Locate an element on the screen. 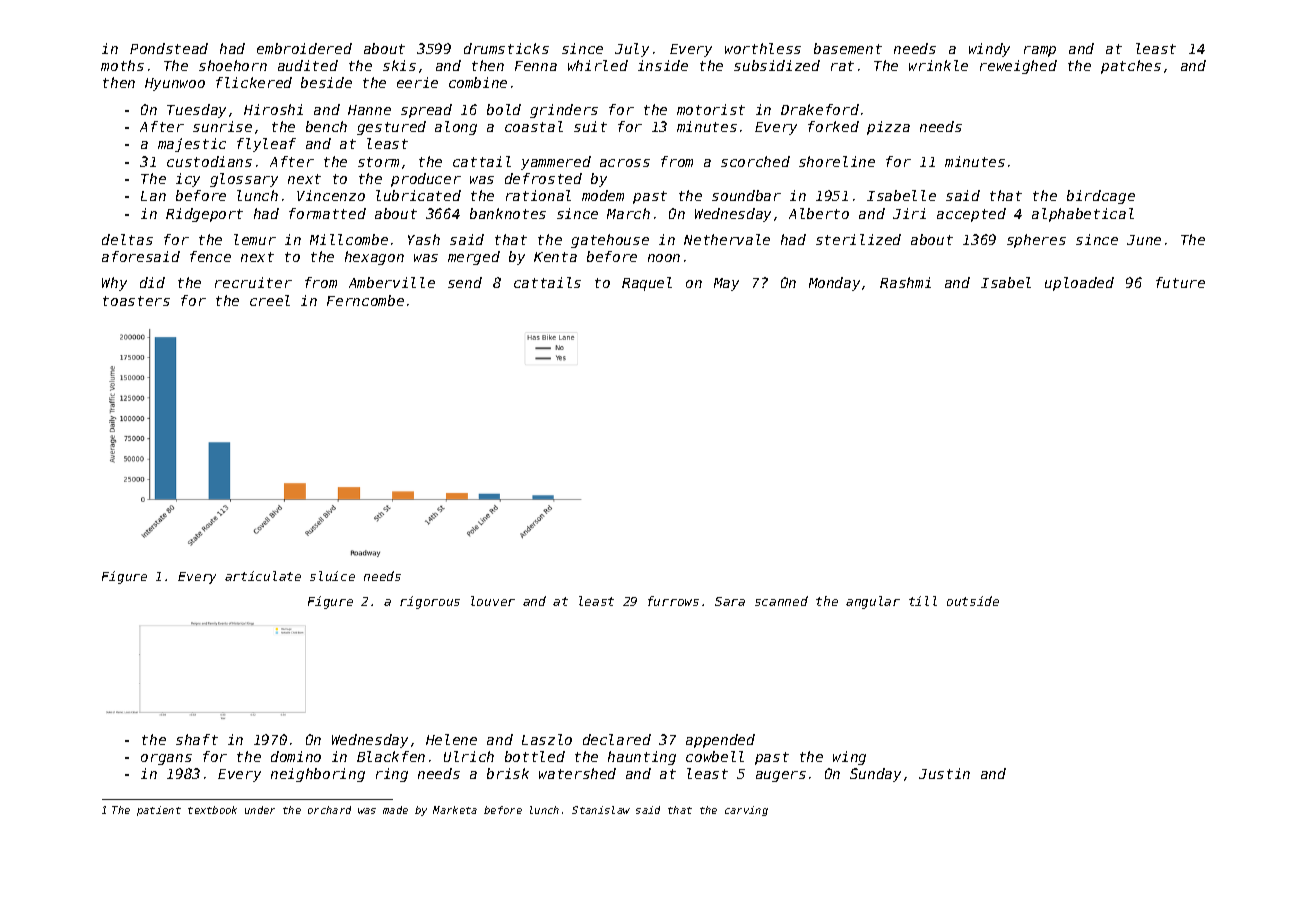  till is located at coordinates (923, 601).
